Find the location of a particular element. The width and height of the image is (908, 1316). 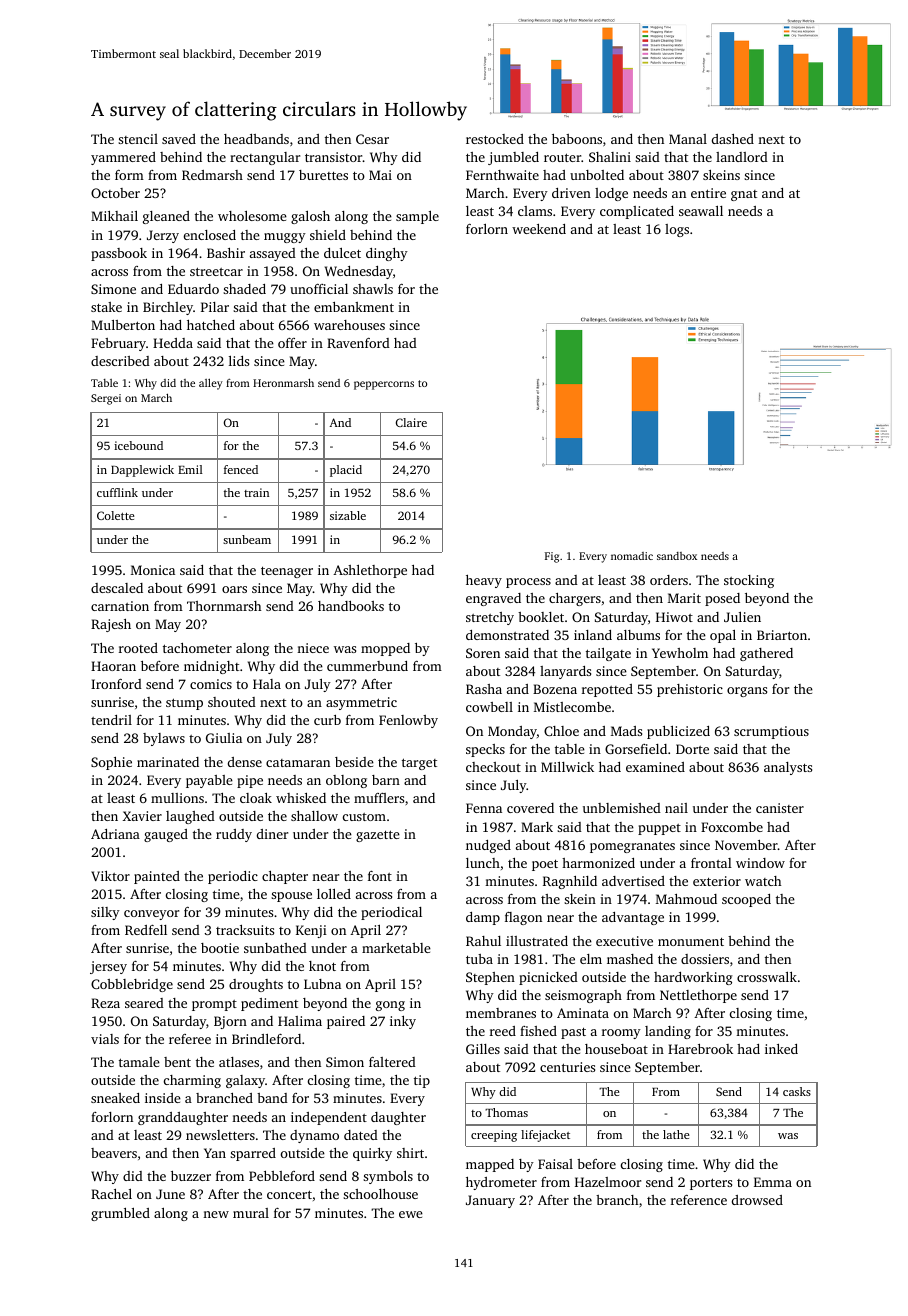

bylaws is located at coordinates (164, 739).
